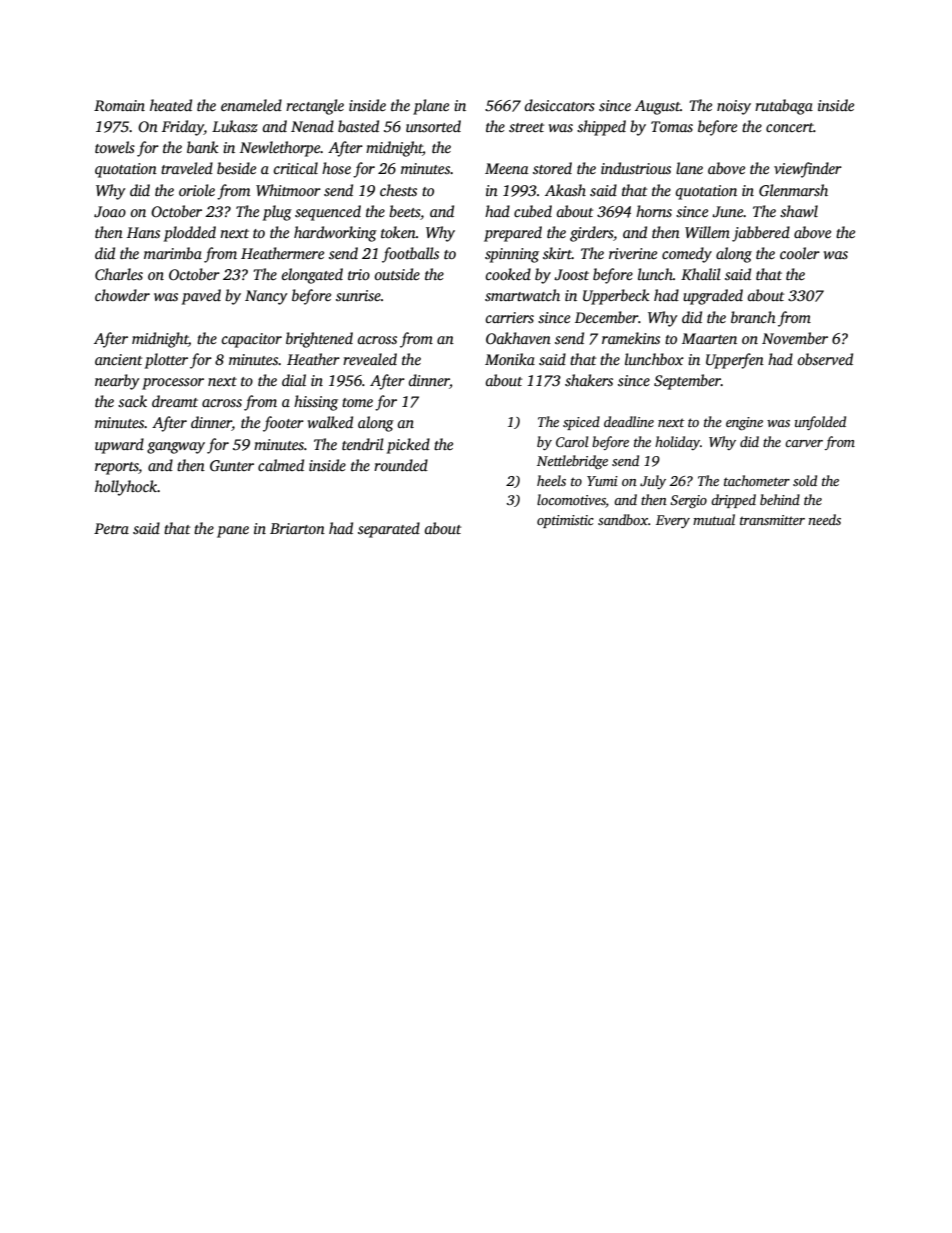 The image size is (952, 1233). Describe the element at coordinates (631, 338) in the screenshot. I see `ramekins` at that location.
